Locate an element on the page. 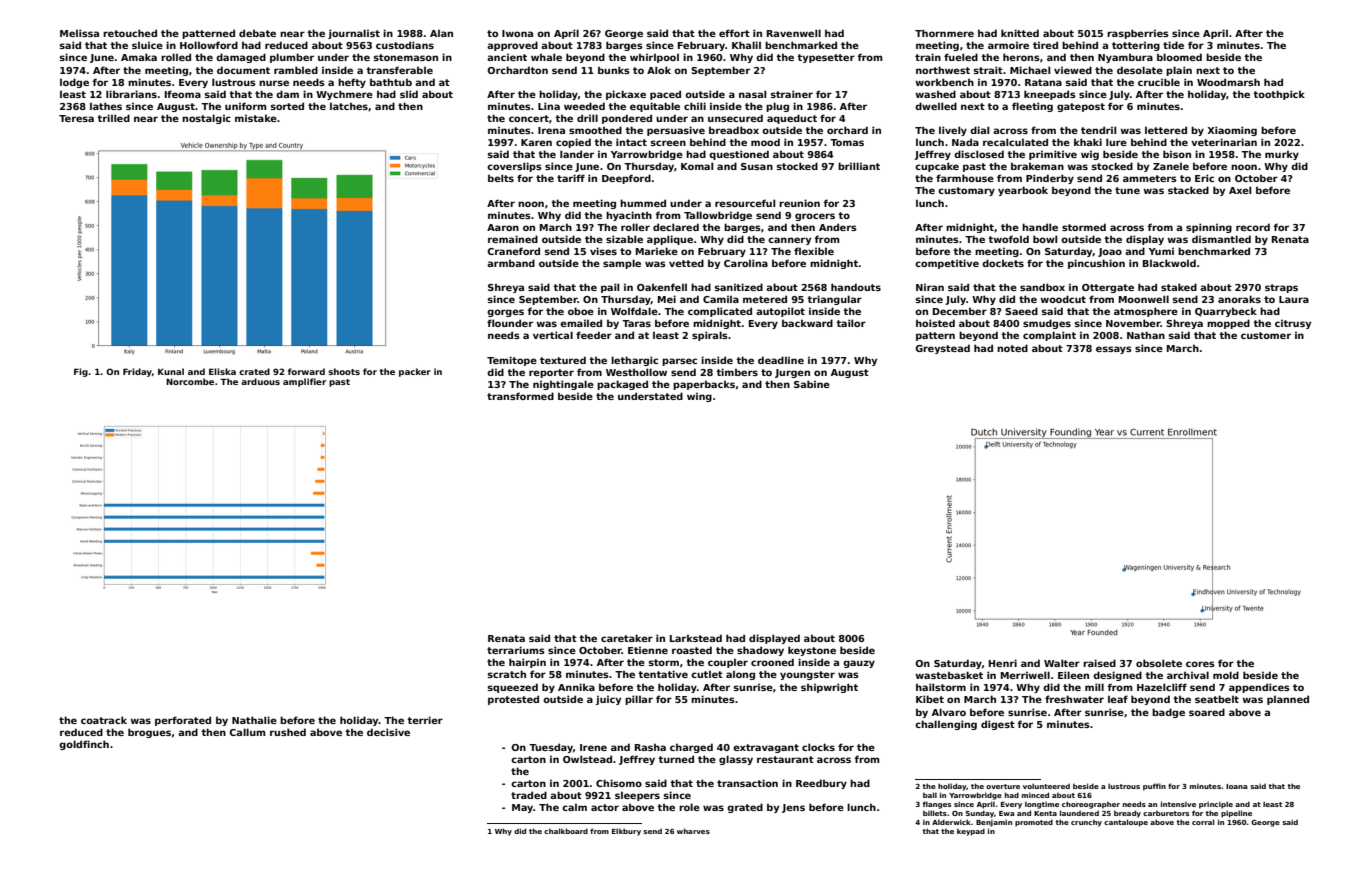  Alvaro is located at coordinates (949, 712).
